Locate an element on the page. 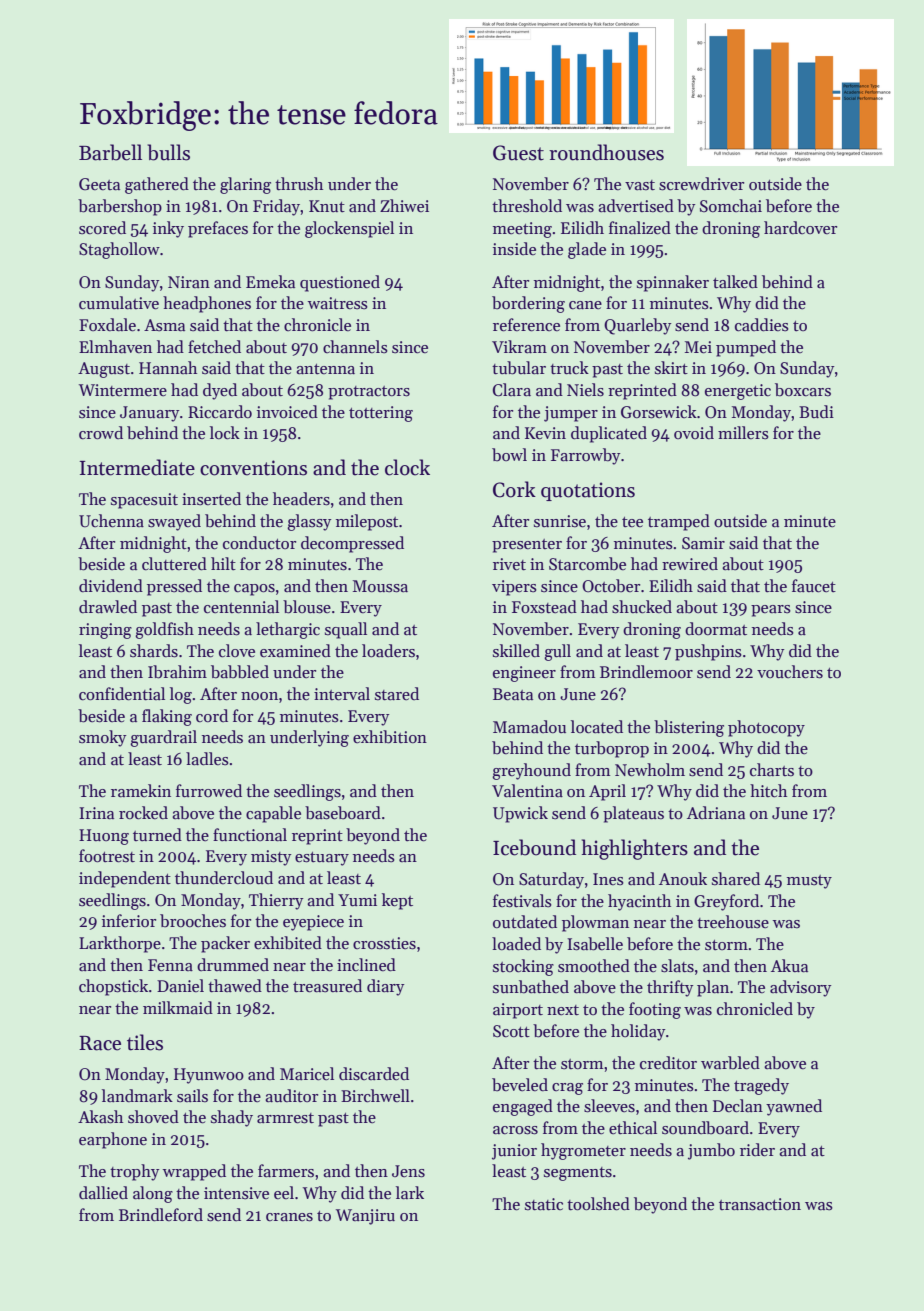 The width and height of the page is (924, 1311). Somchai is located at coordinates (731, 206).
